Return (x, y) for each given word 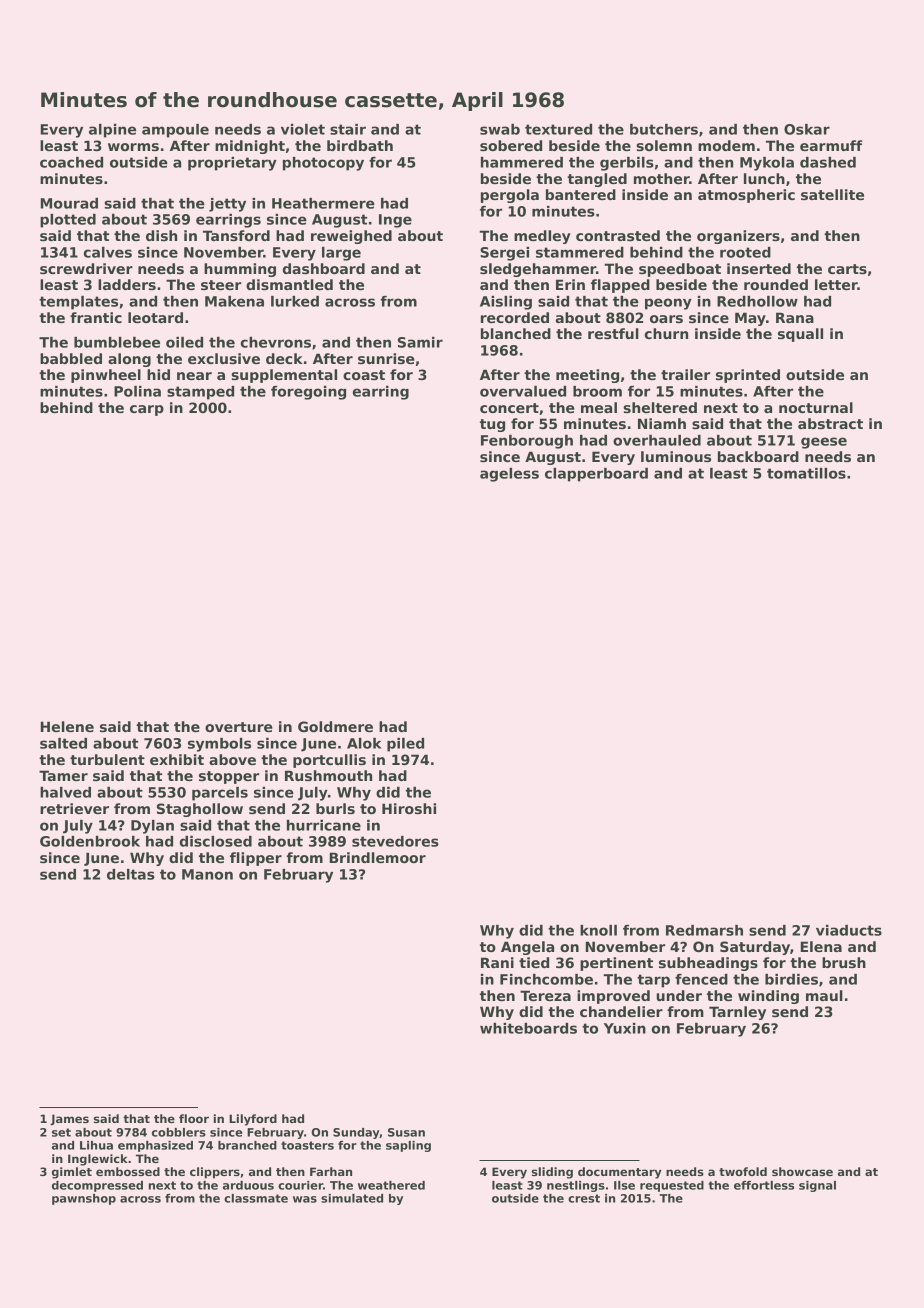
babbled (71, 358)
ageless (509, 475)
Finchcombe (546, 979)
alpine (112, 131)
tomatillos (806, 473)
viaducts (849, 930)
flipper (256, 859)
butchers (664, 129)
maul (824, 995)
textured (558, 129)
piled (405, 745)
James (69, 1120)
